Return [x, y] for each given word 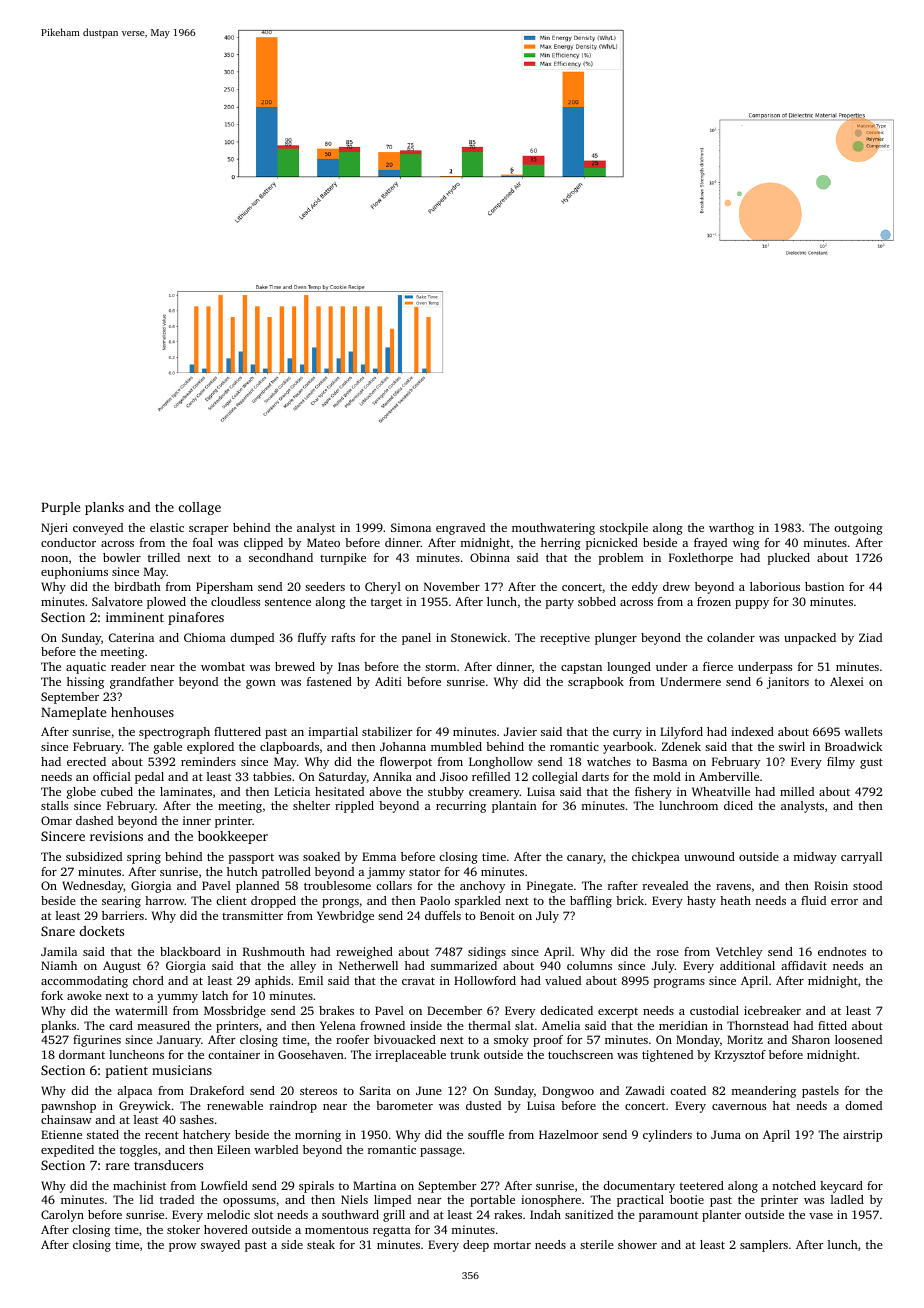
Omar [56, 820]
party [560, 603]
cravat [418, 981]
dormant [82, 1054]
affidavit [804, 965]
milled [797, 791]
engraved [460, 529]
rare [117, 1166]
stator [424, 872]
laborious [775, 586]
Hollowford [485, 980]
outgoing [858, 529]
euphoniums [74, 573]
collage [200, 508]
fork [52, 995]
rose [668, 953]
